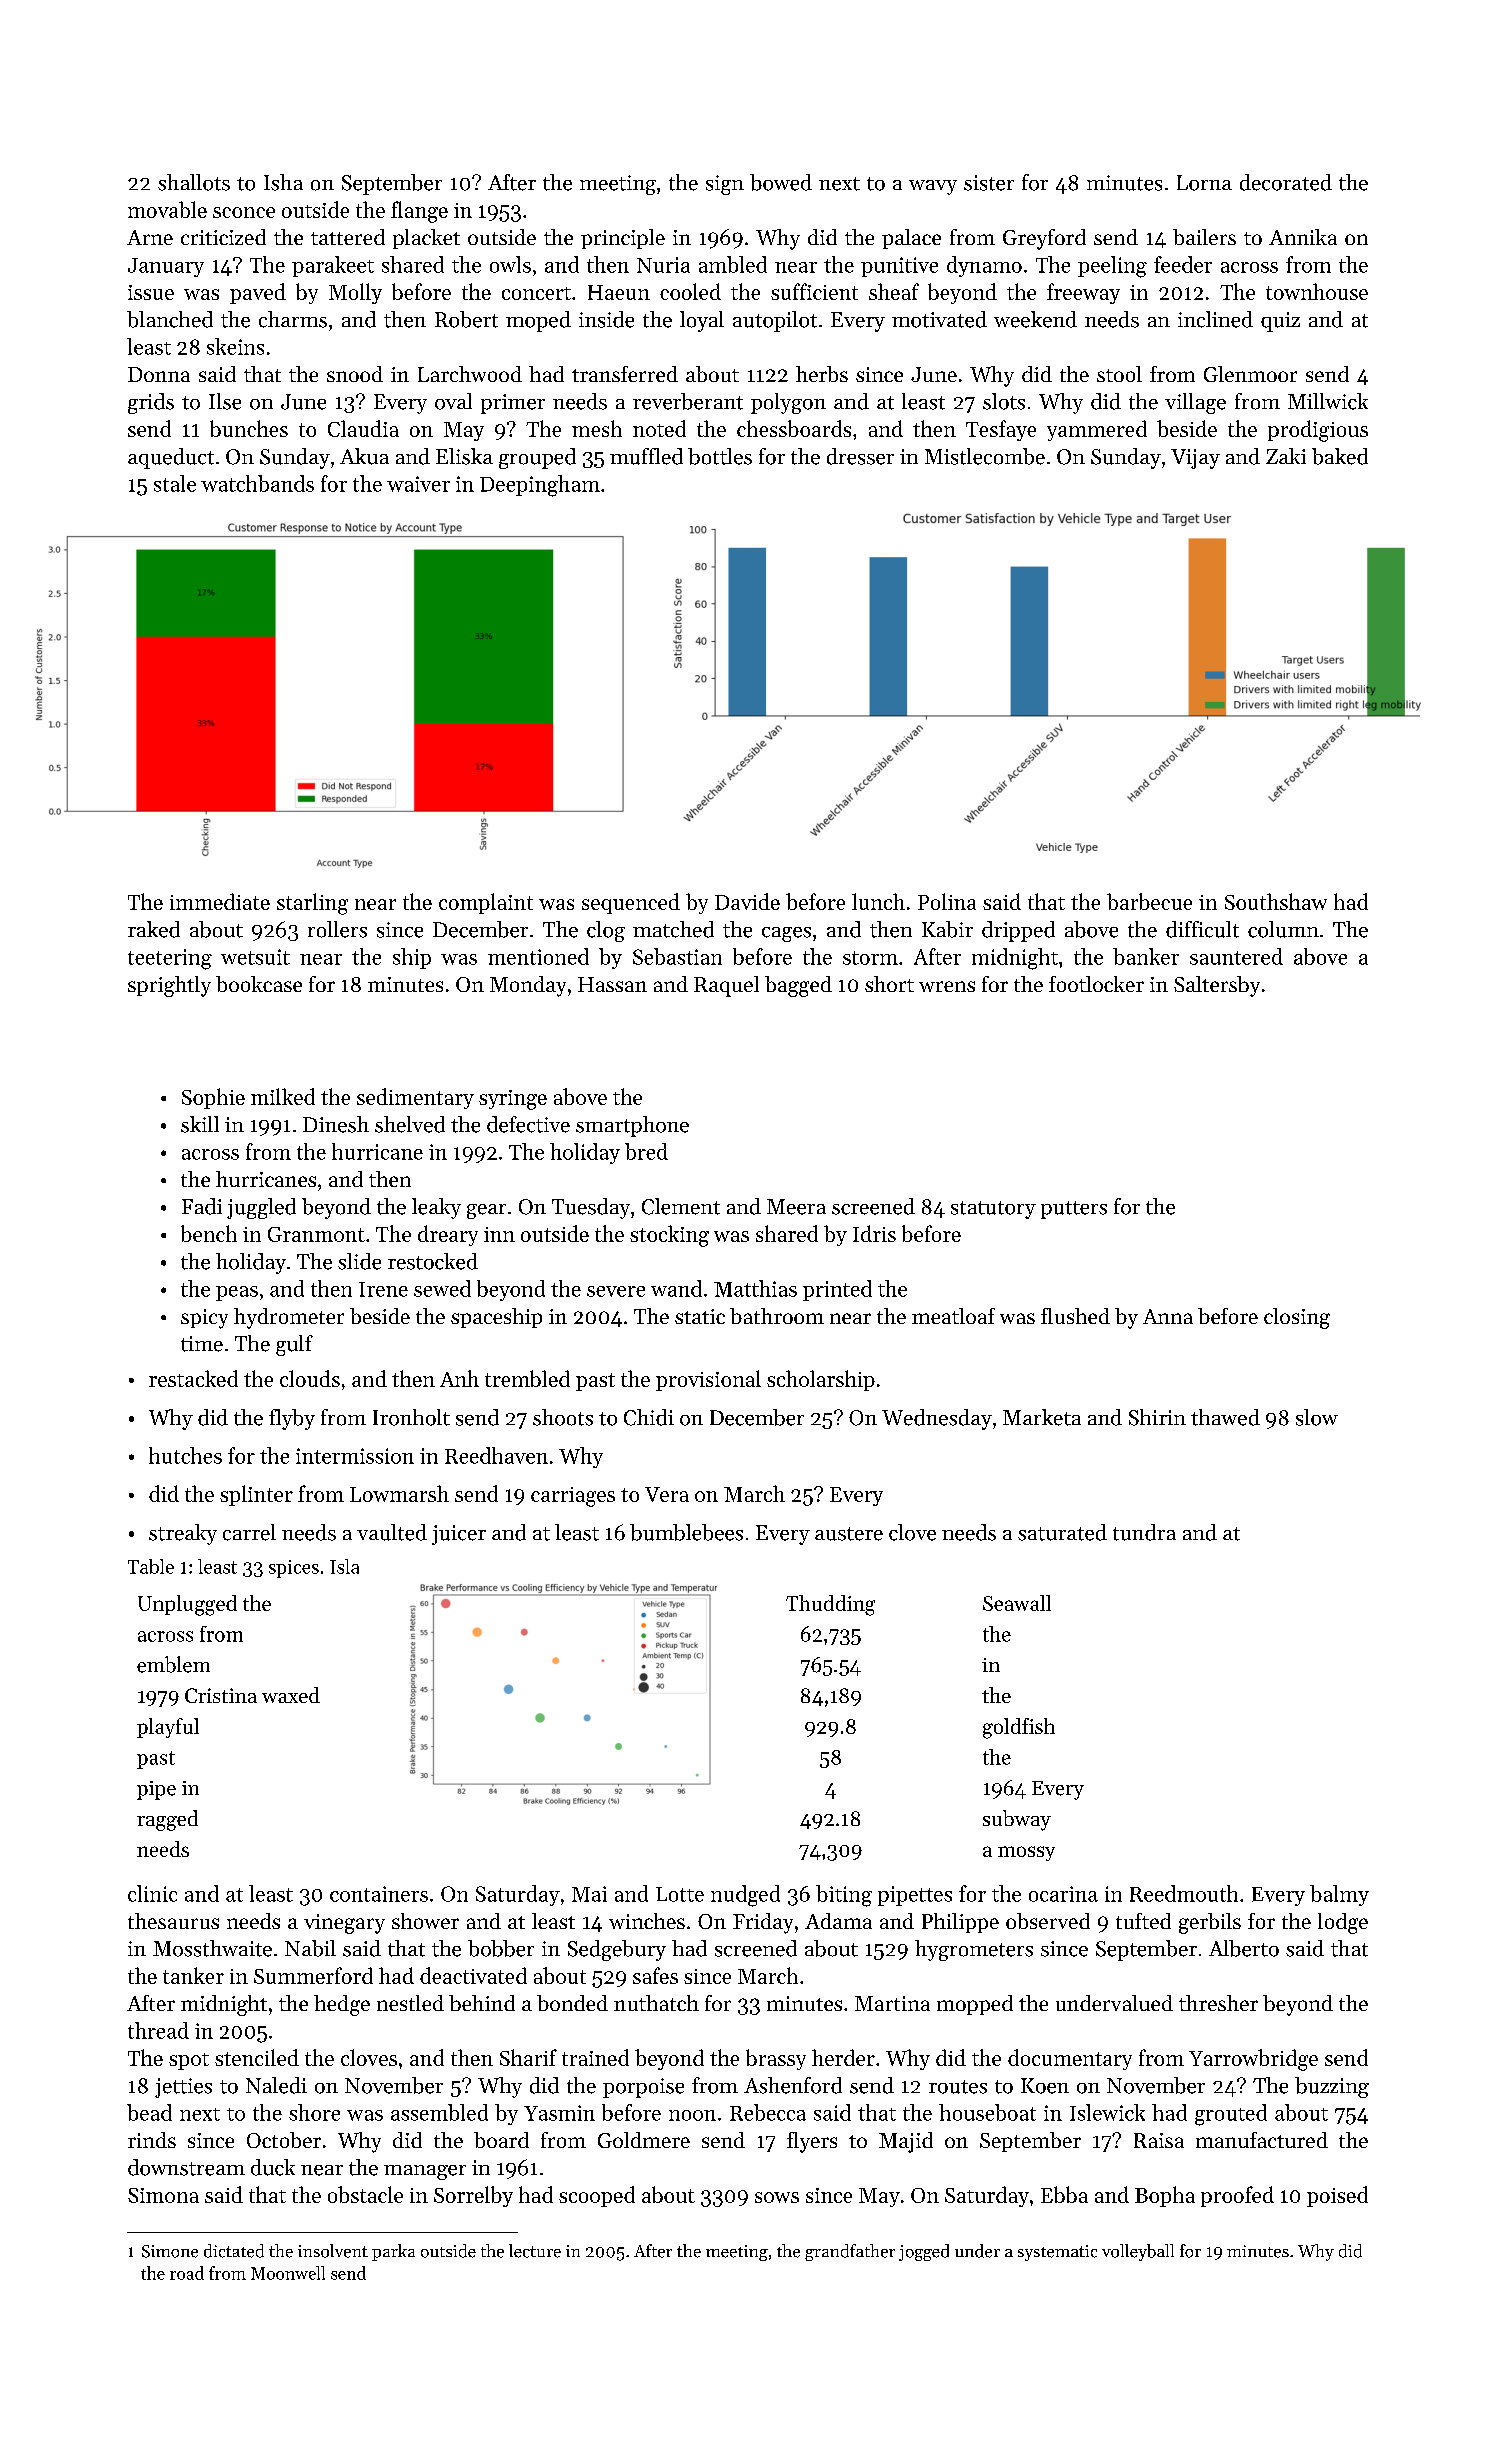  I want to click on lunch, so click(878, 901).
